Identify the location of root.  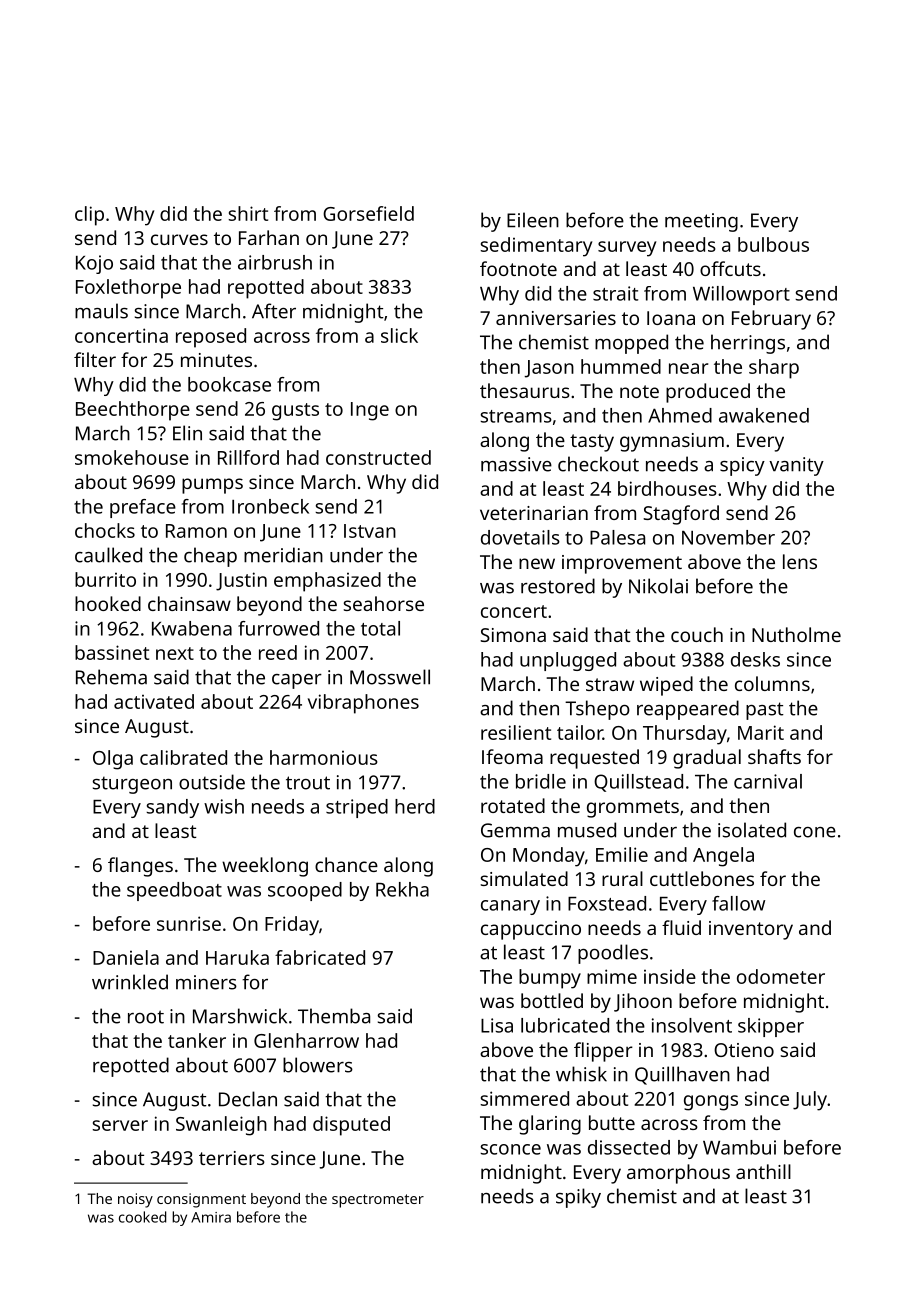
(146, 1017).
